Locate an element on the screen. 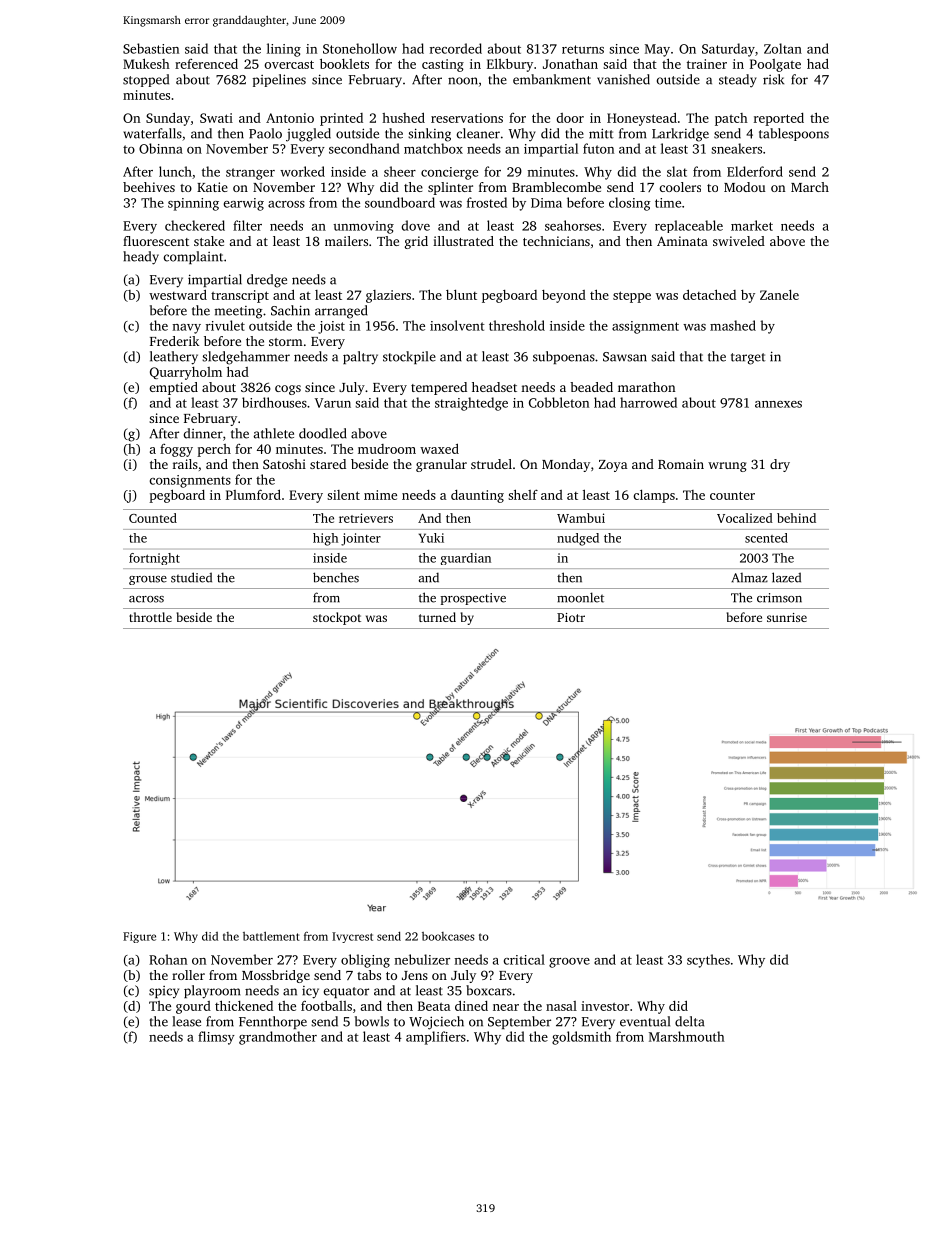  Sebastien is located at coordinates (151, 48).
